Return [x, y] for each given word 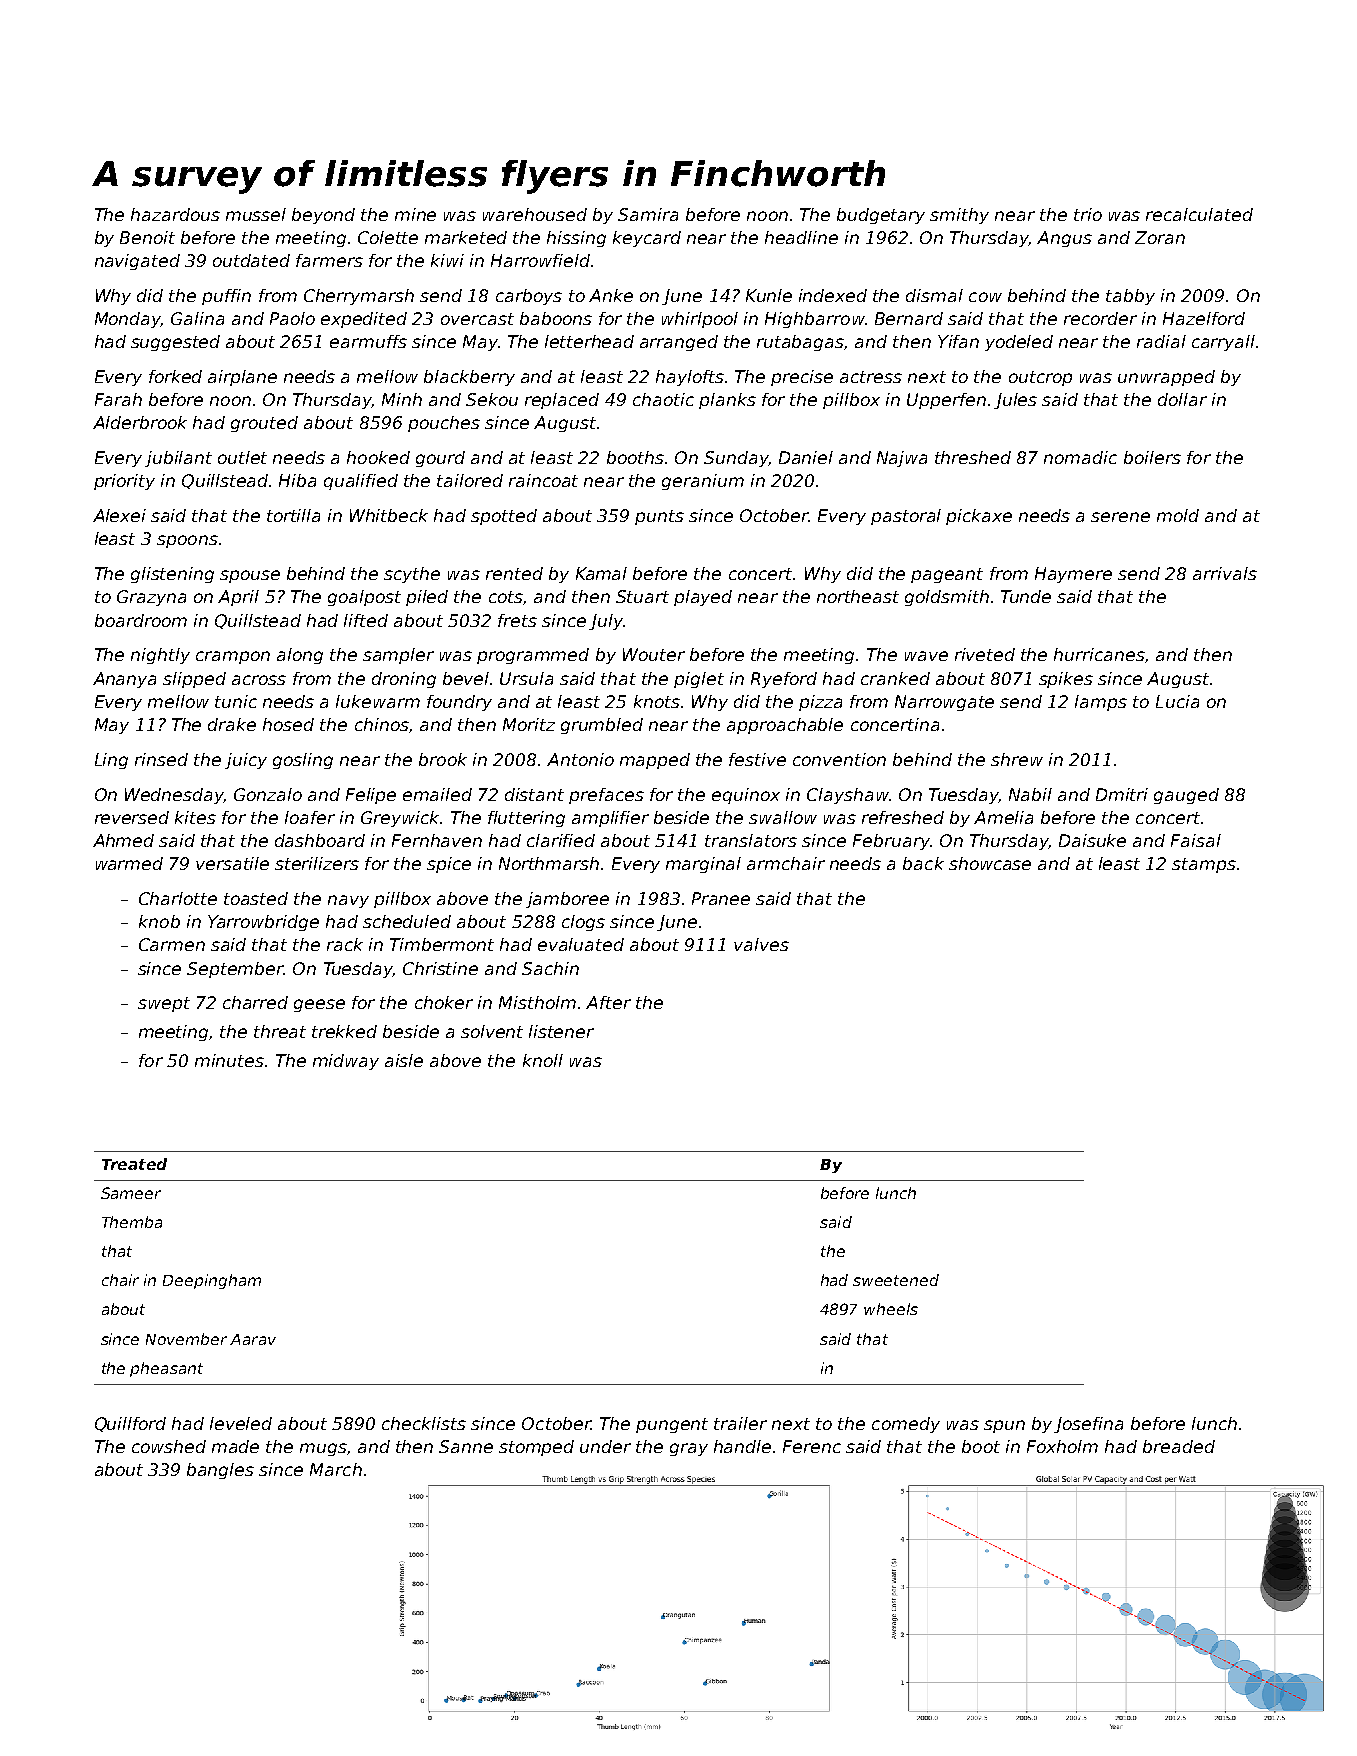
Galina [197, 318]
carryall [1223, 343]
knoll [543, 1060]
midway [346, 1062]
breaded [1179, 1446]
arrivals [1225, 573]
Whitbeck [389, 515]
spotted [504, 517]
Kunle [769, 295]
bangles [220, 1471]
